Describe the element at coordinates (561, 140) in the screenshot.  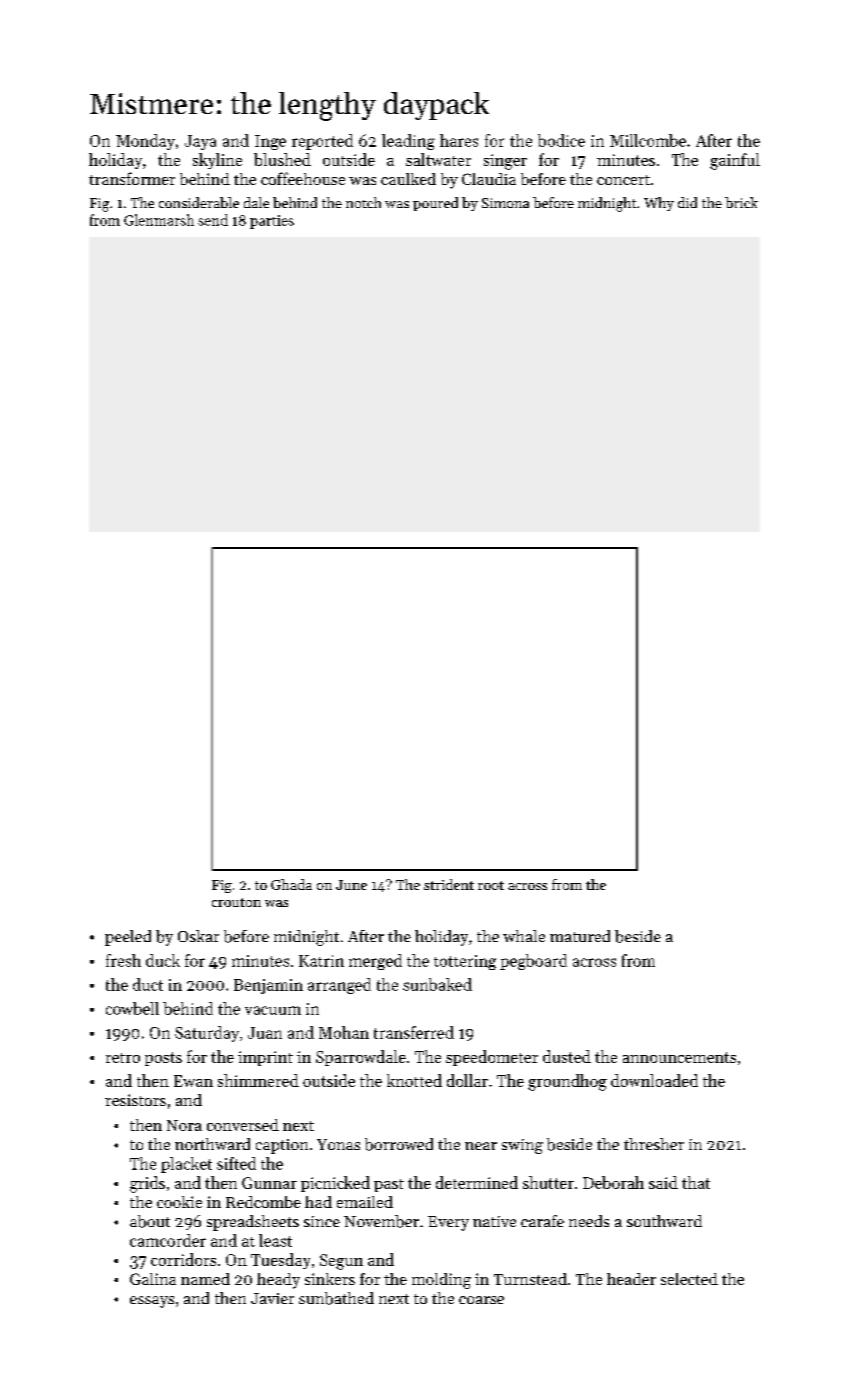
I see `bodice` at that location.
